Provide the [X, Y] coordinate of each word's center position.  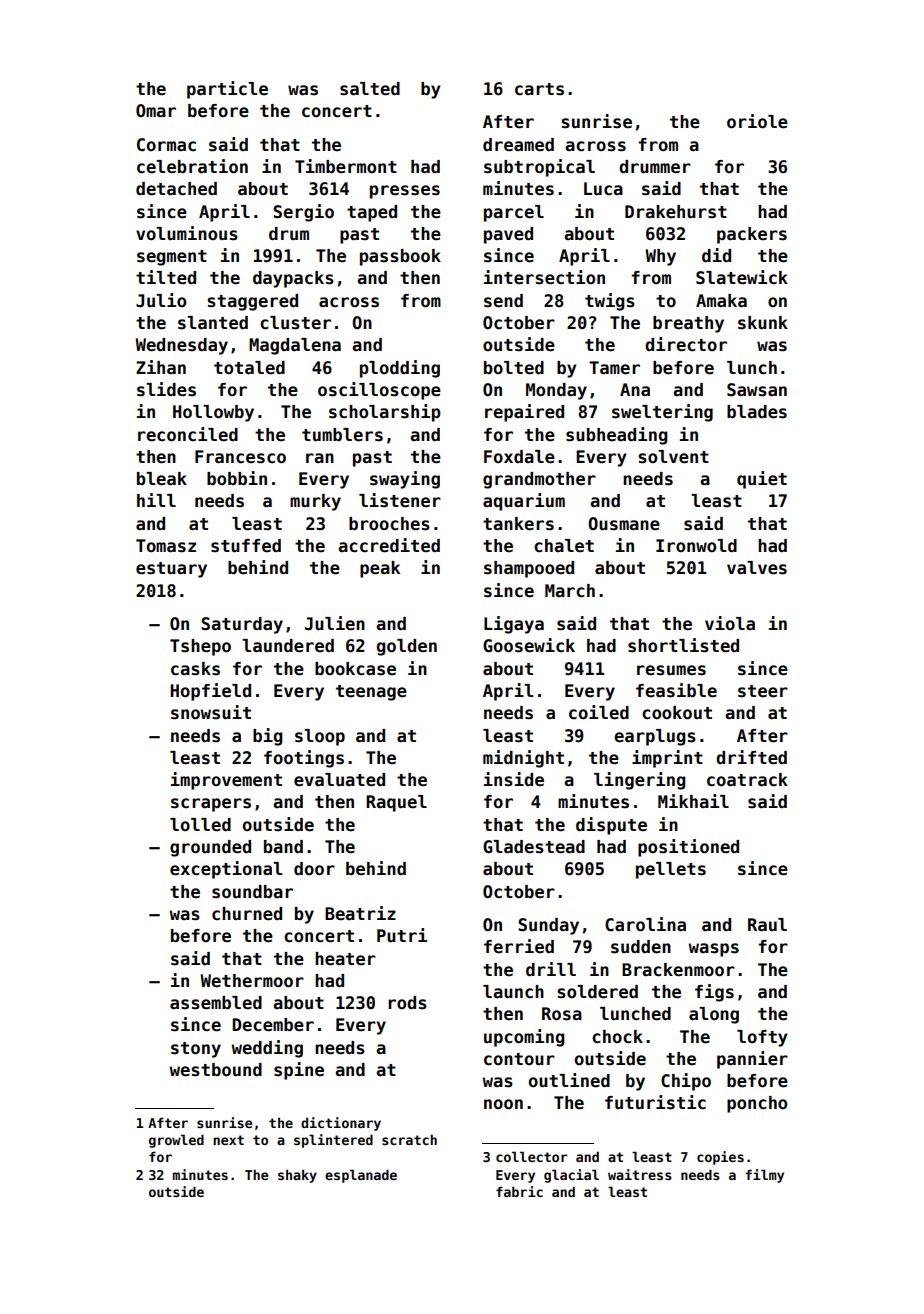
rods [407, 1003]
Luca [603, 189]
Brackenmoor [678, 970]
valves [757, 568]
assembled [216, 1003]
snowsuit [211, 712]
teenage [371, 693]
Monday [556, 391]
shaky [297, 1176]
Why [660, 257]
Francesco [240, 457]
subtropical [539, 168]
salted [370, 89]
